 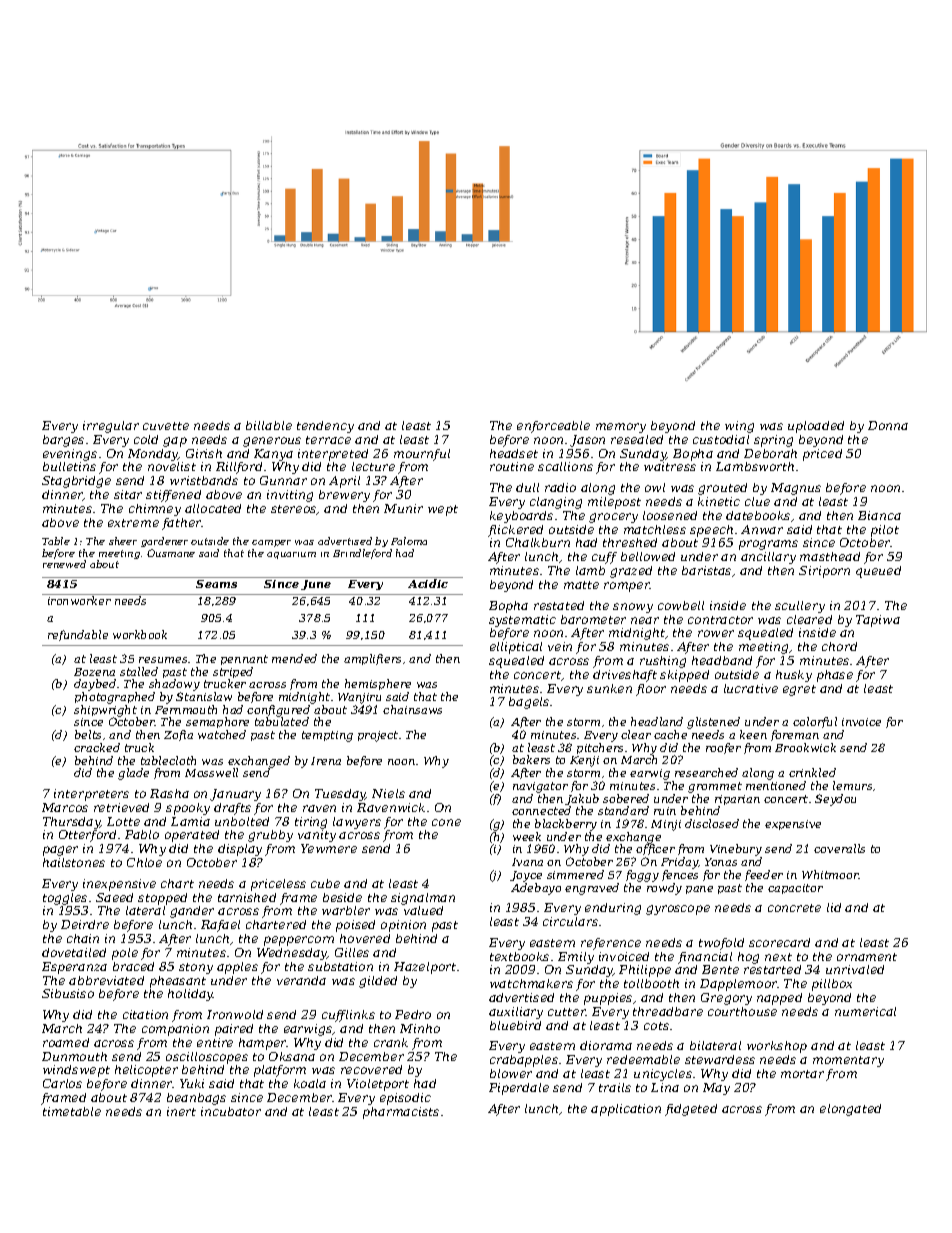 What do you see at coordinates (621, 428) in the screenshot?
I see `memory` at bounding box center [621, 428].
